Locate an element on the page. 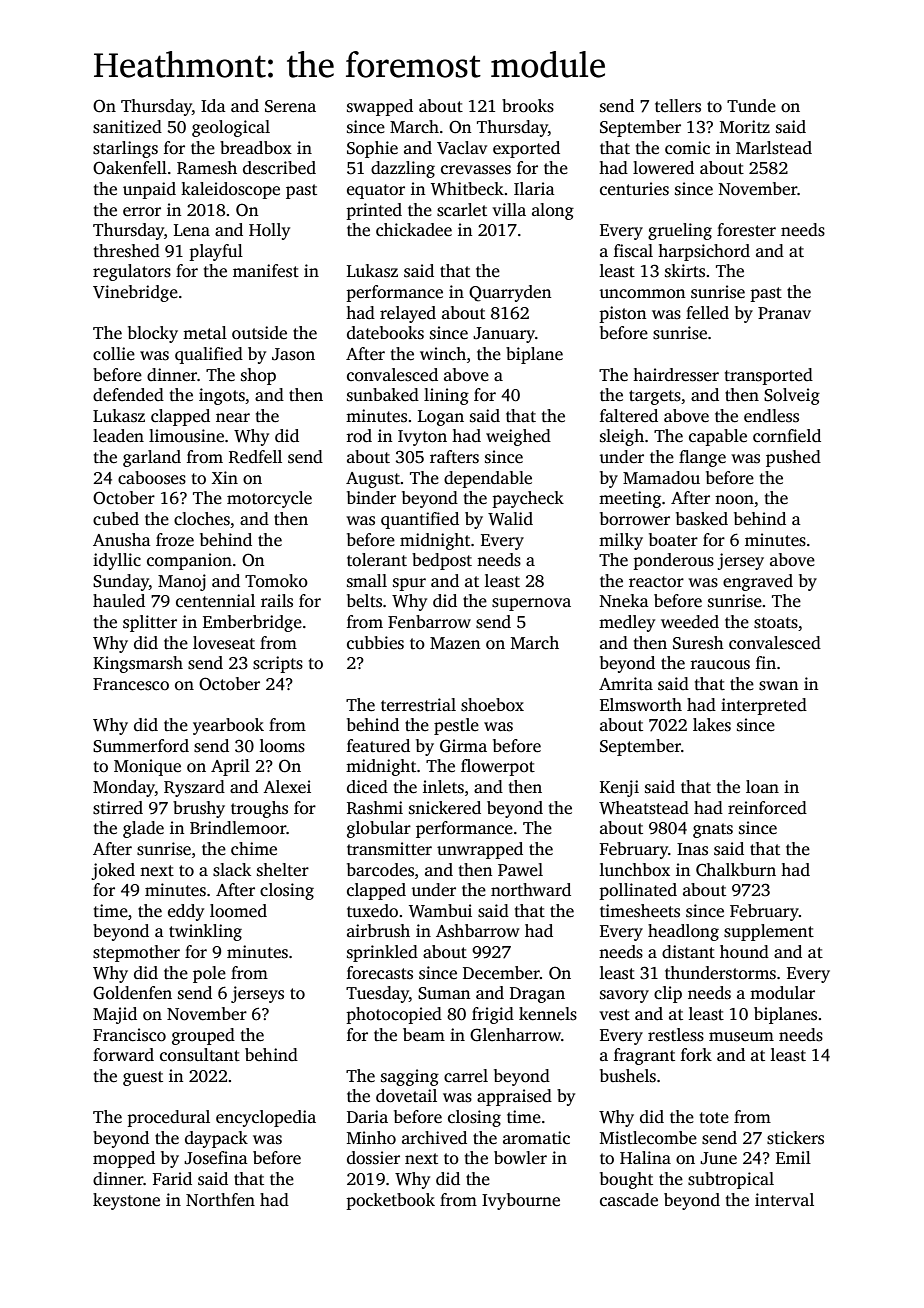 This document has width=924, height=1308. grouped is located at coordinates (203, 1036).
